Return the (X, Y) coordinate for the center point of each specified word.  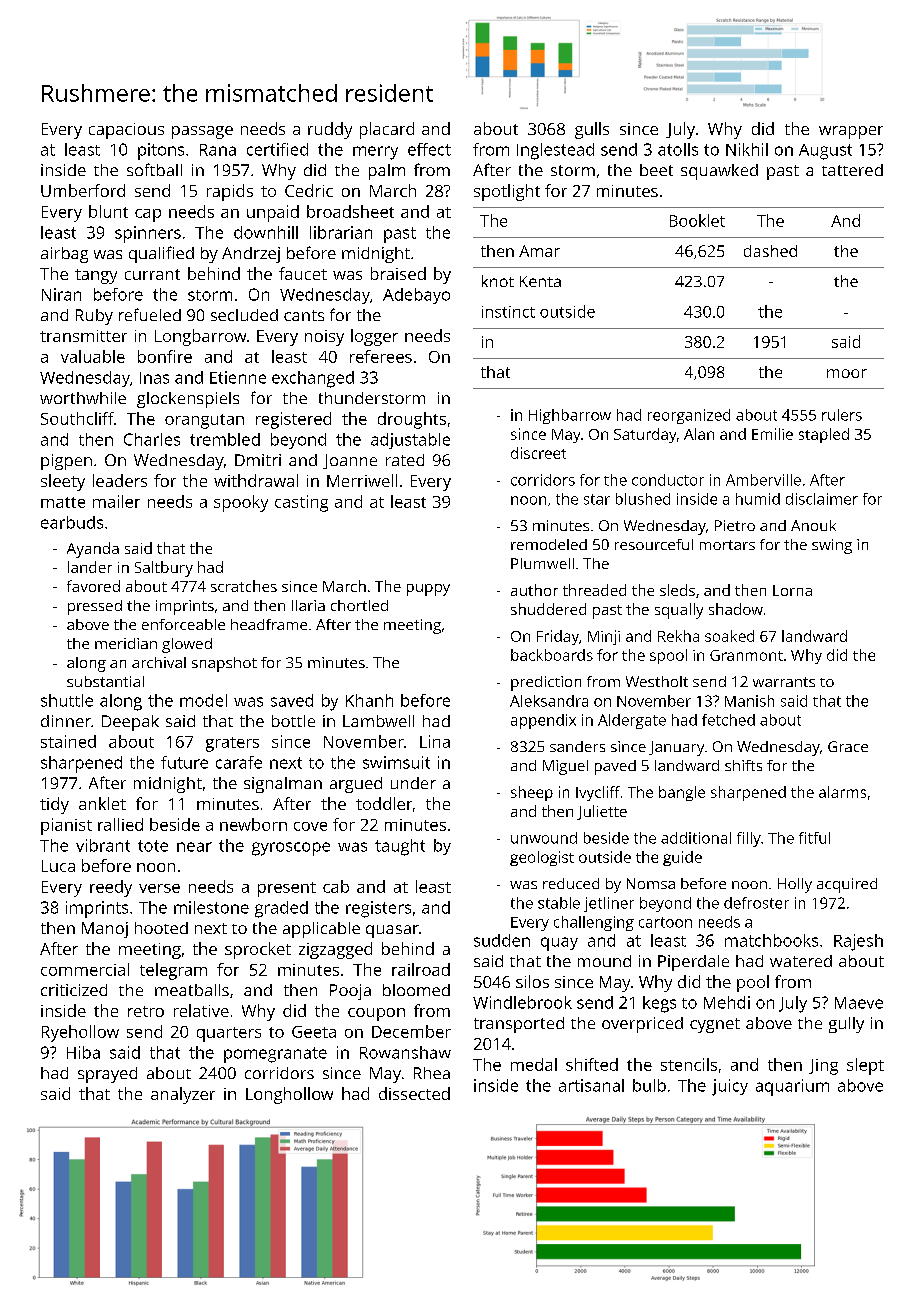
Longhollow (289, 1095)
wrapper (851, 132)
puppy (428, 590)
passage (202, 132)
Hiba (83, 1052)
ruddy (330, 130)
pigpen (66, 462)
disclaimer (822, 499)
